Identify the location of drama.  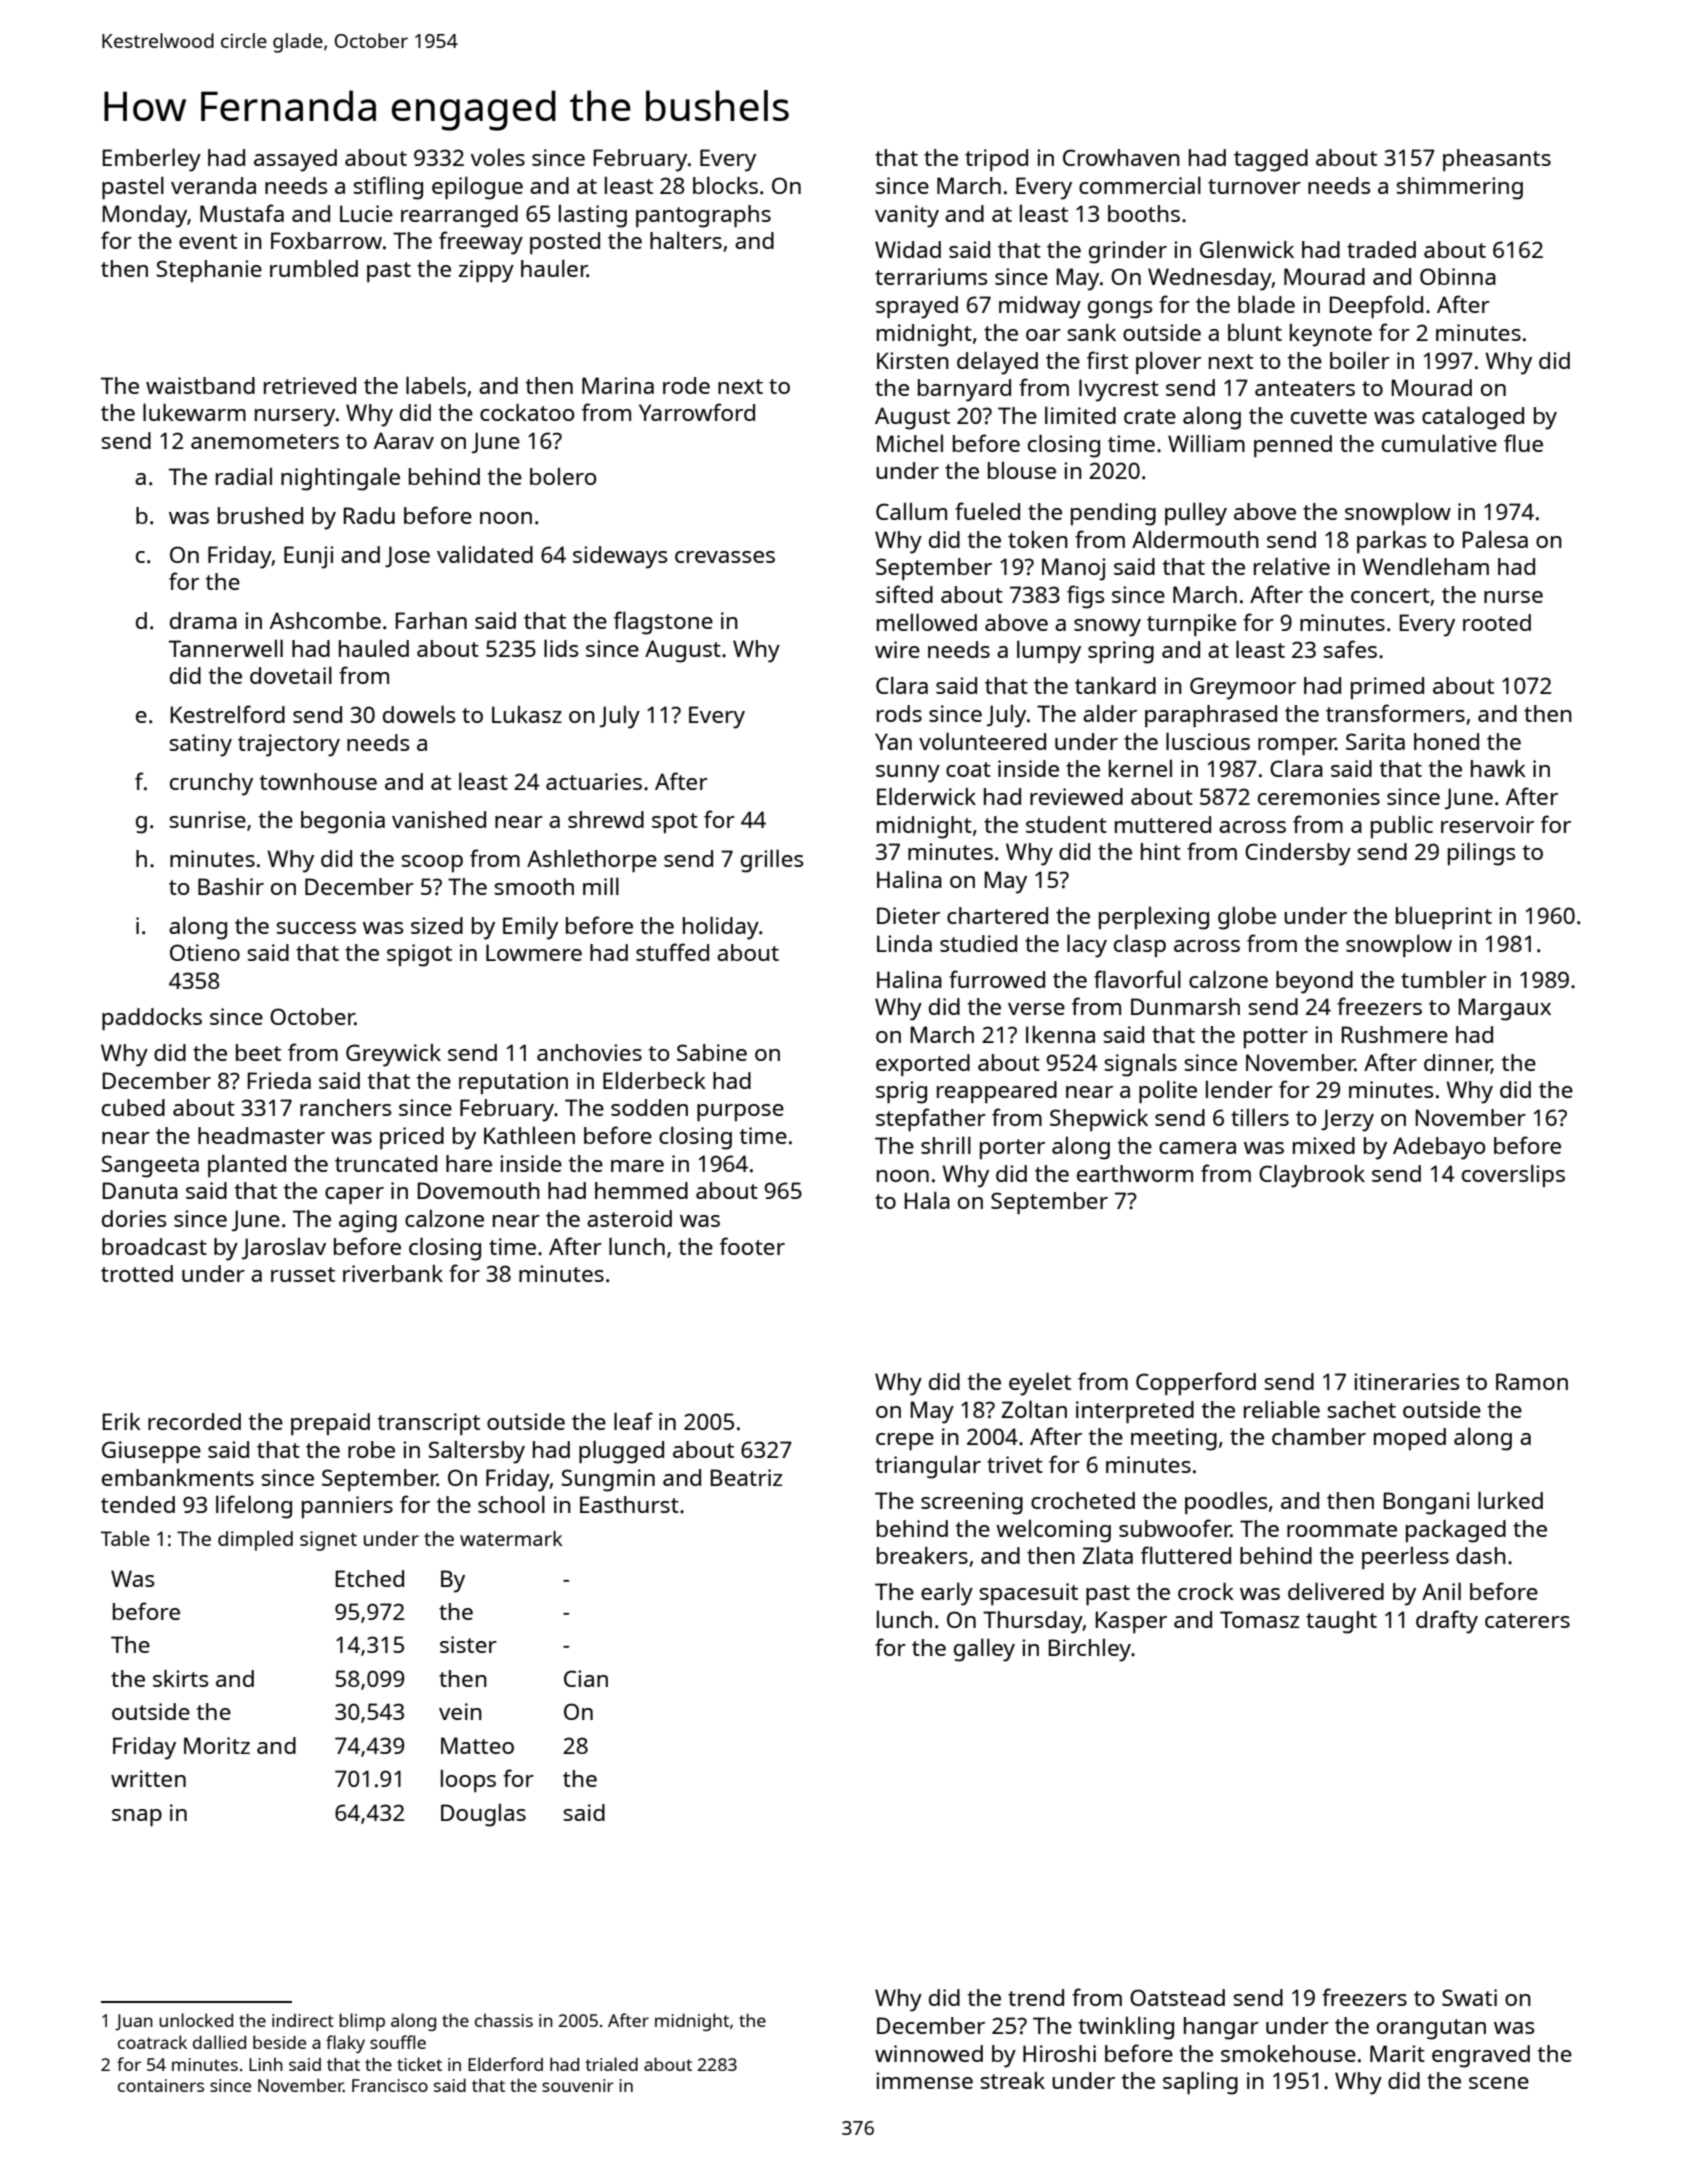
(203, 620).
